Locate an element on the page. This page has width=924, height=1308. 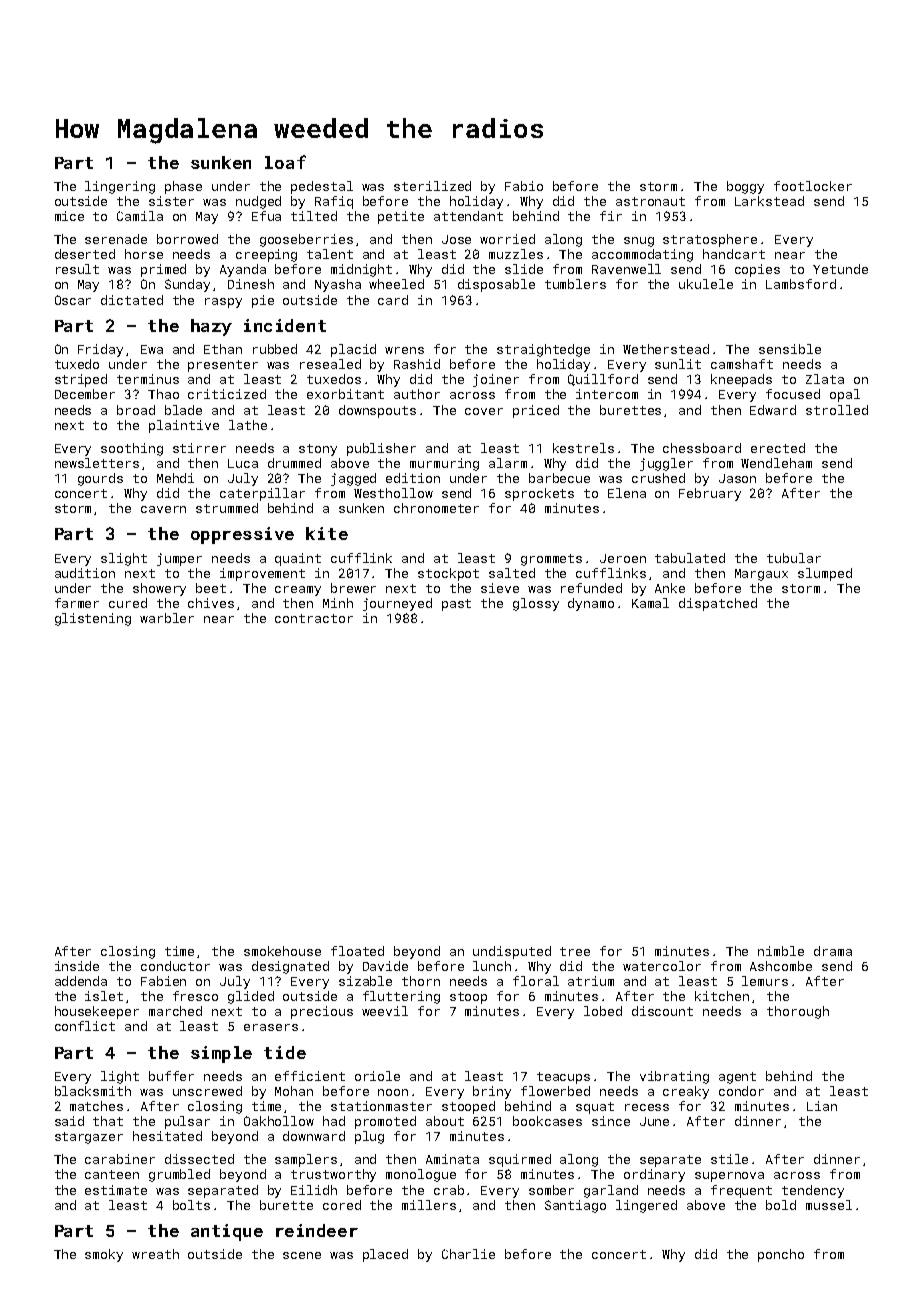
tubular is located at coordinates (794, 558).
